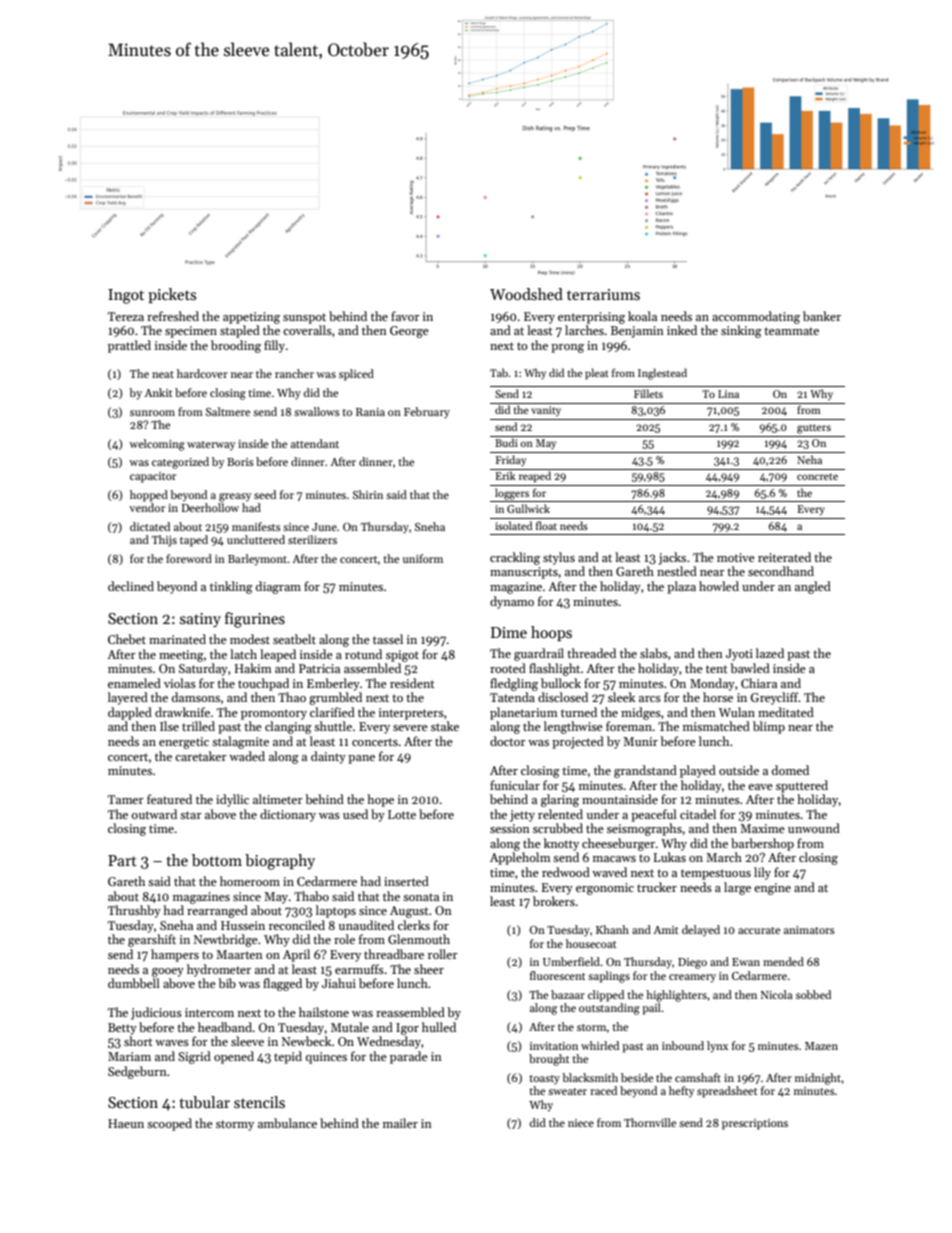 Image resolution: width=952 pixels, height=1233 pixels. What do you see at coordinates (817, 476) in the screenshot?
I see `concrete` at bounding box center [817, 476].
